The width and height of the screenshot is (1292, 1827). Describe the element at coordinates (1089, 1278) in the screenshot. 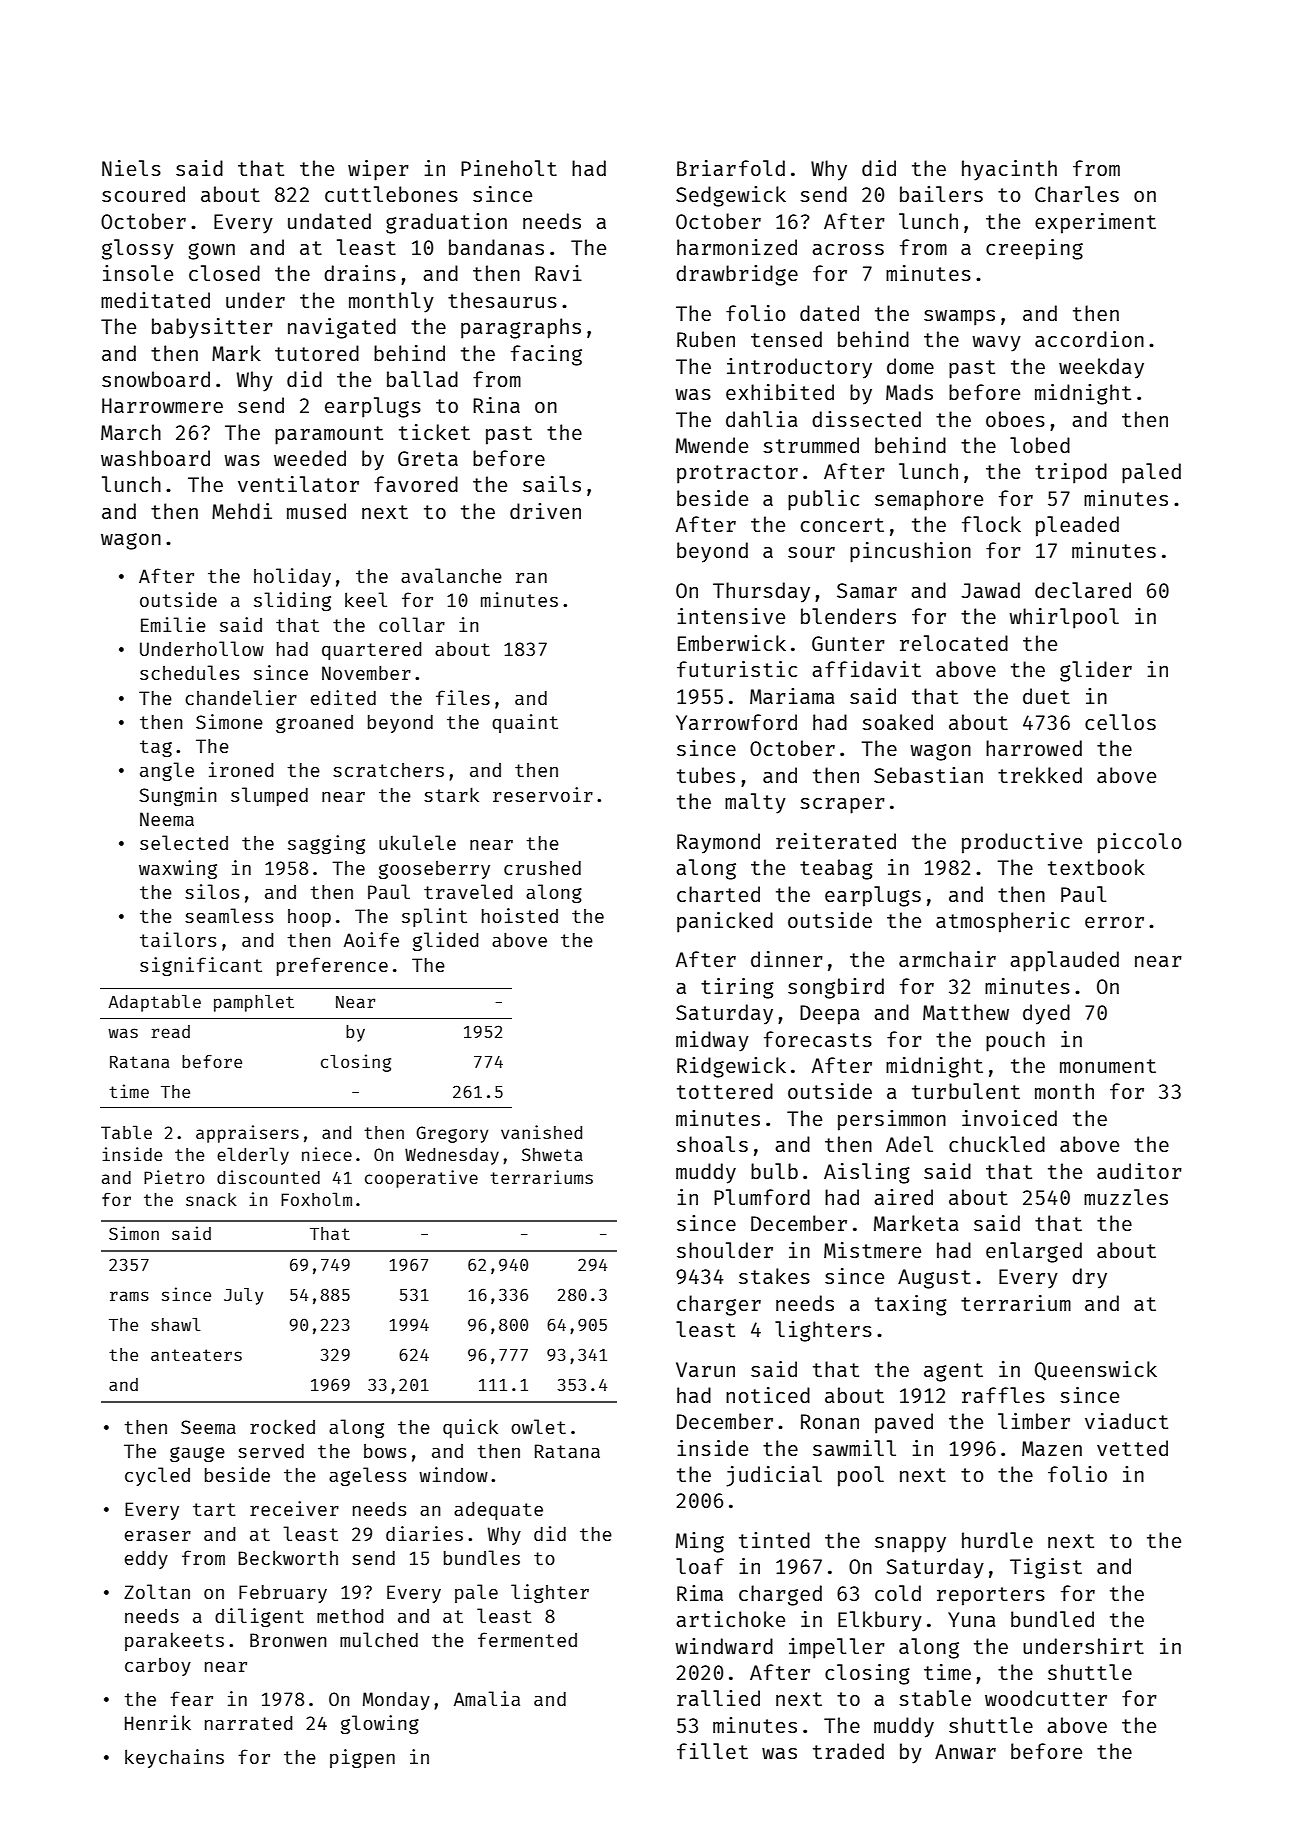

I see `dry` at that location.
